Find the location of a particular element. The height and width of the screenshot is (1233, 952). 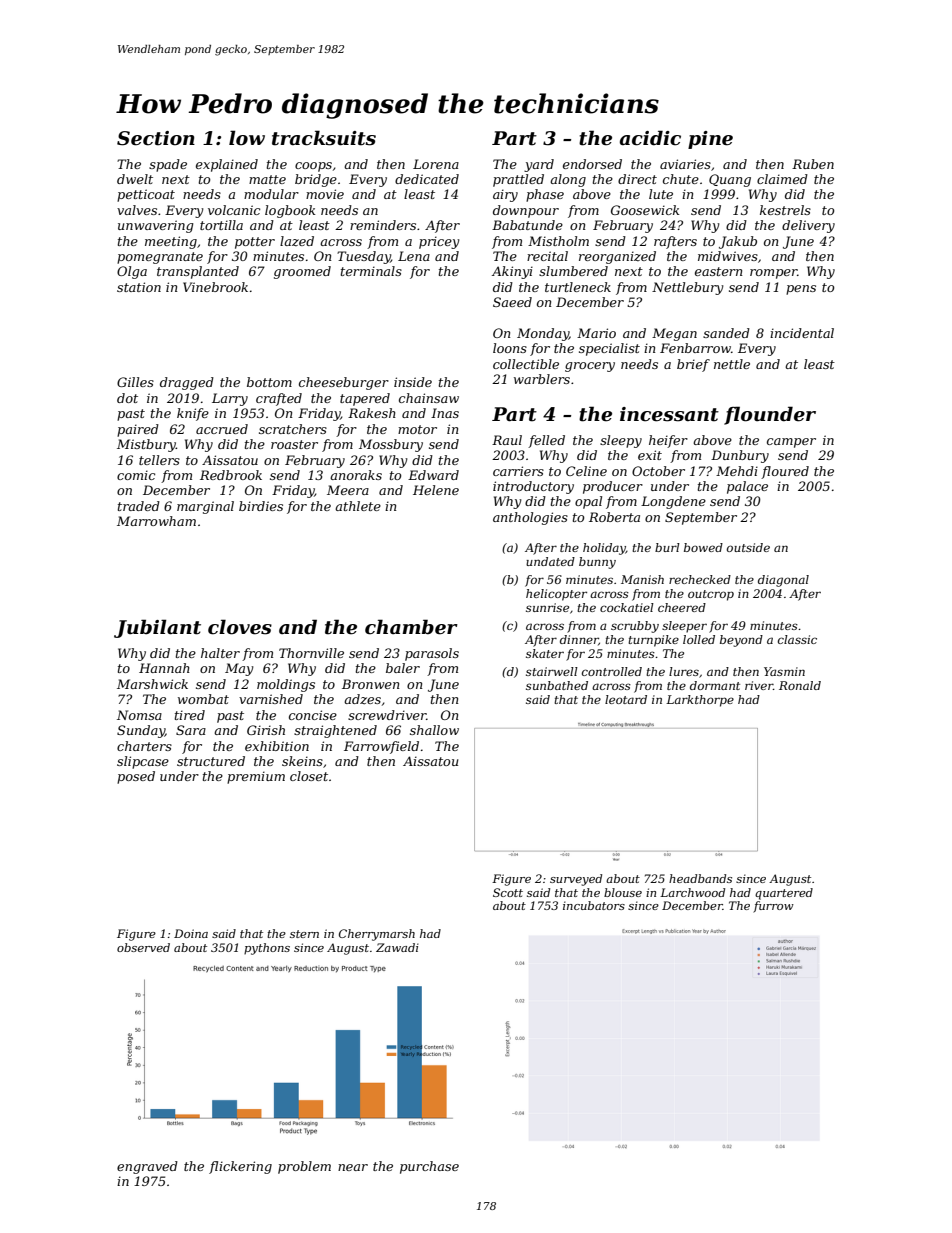

near is located at coordinates (353, 1167).
